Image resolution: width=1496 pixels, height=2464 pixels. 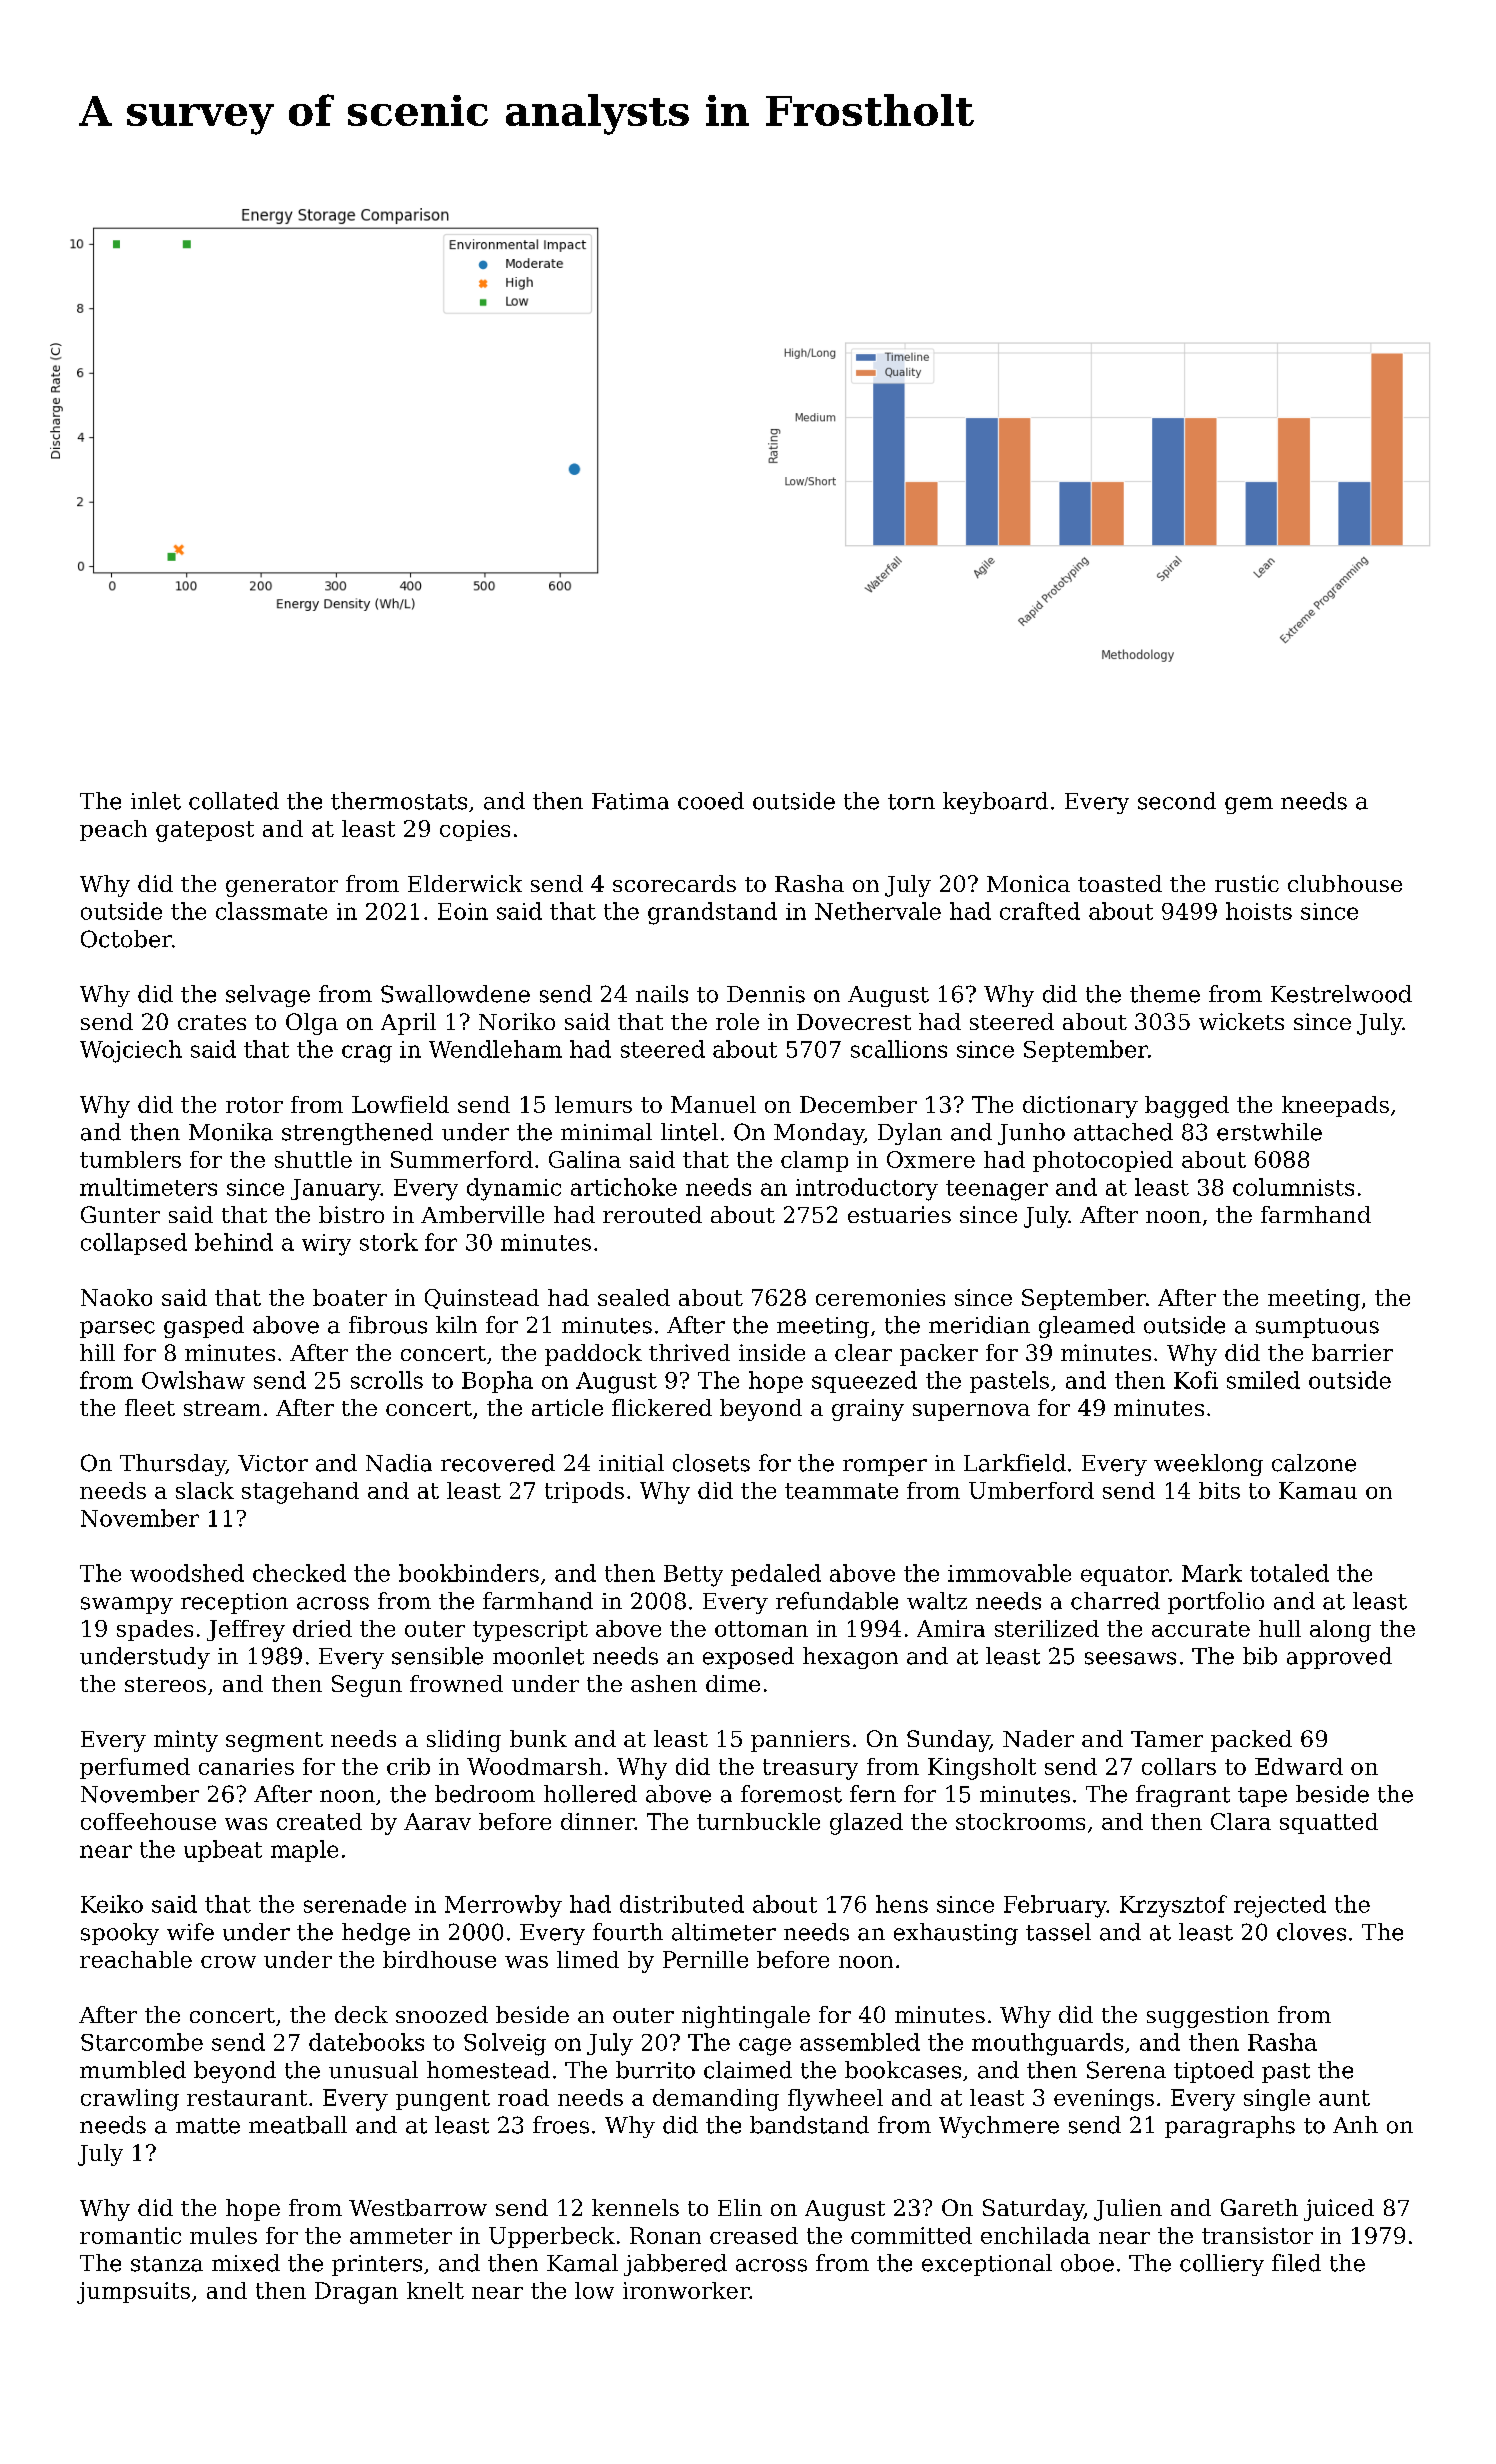 I want to click on filed, so click(x=1296, y=2263).
